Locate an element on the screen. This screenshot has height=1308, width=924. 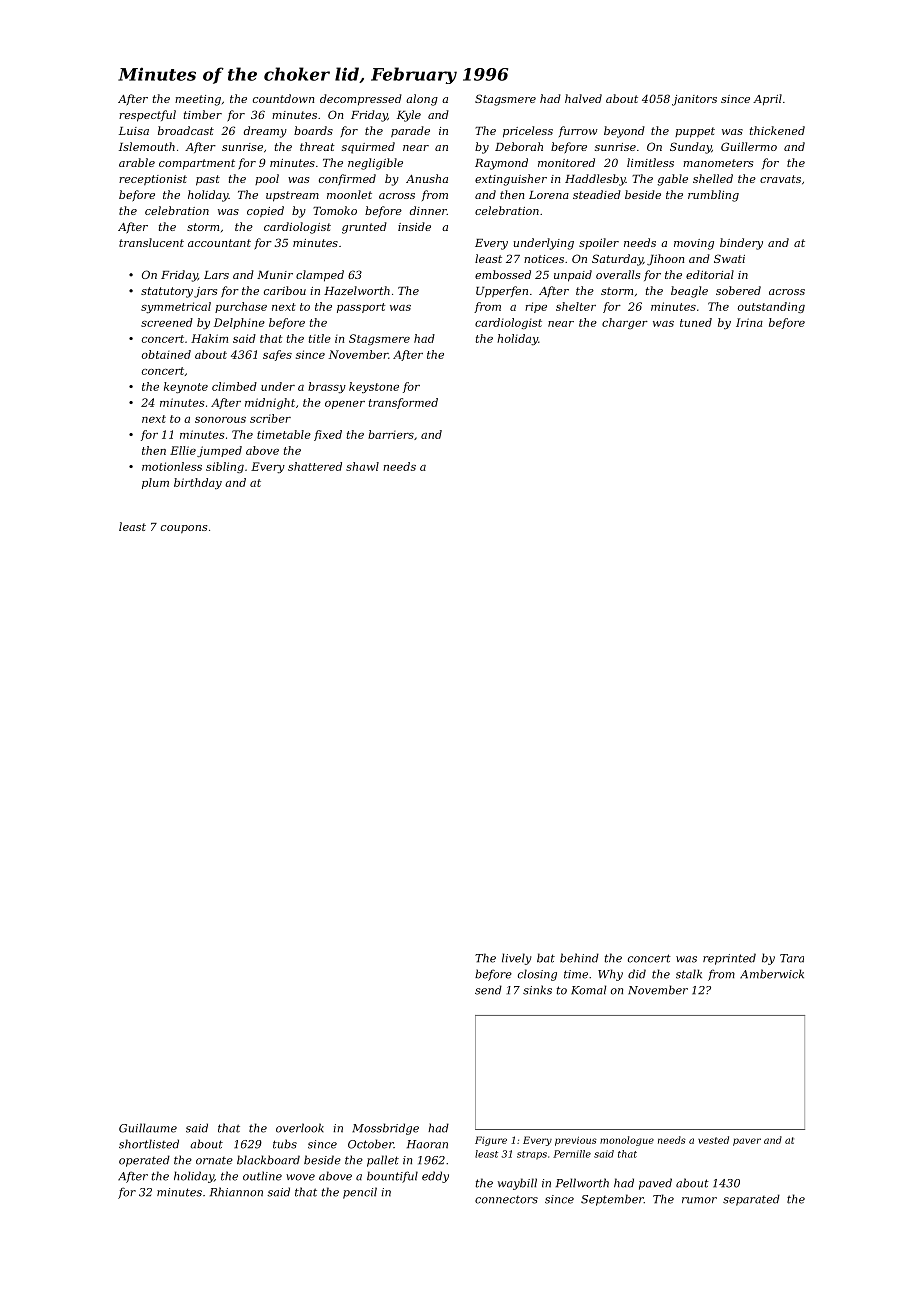
tuned is located at coordinates (696, 322).
